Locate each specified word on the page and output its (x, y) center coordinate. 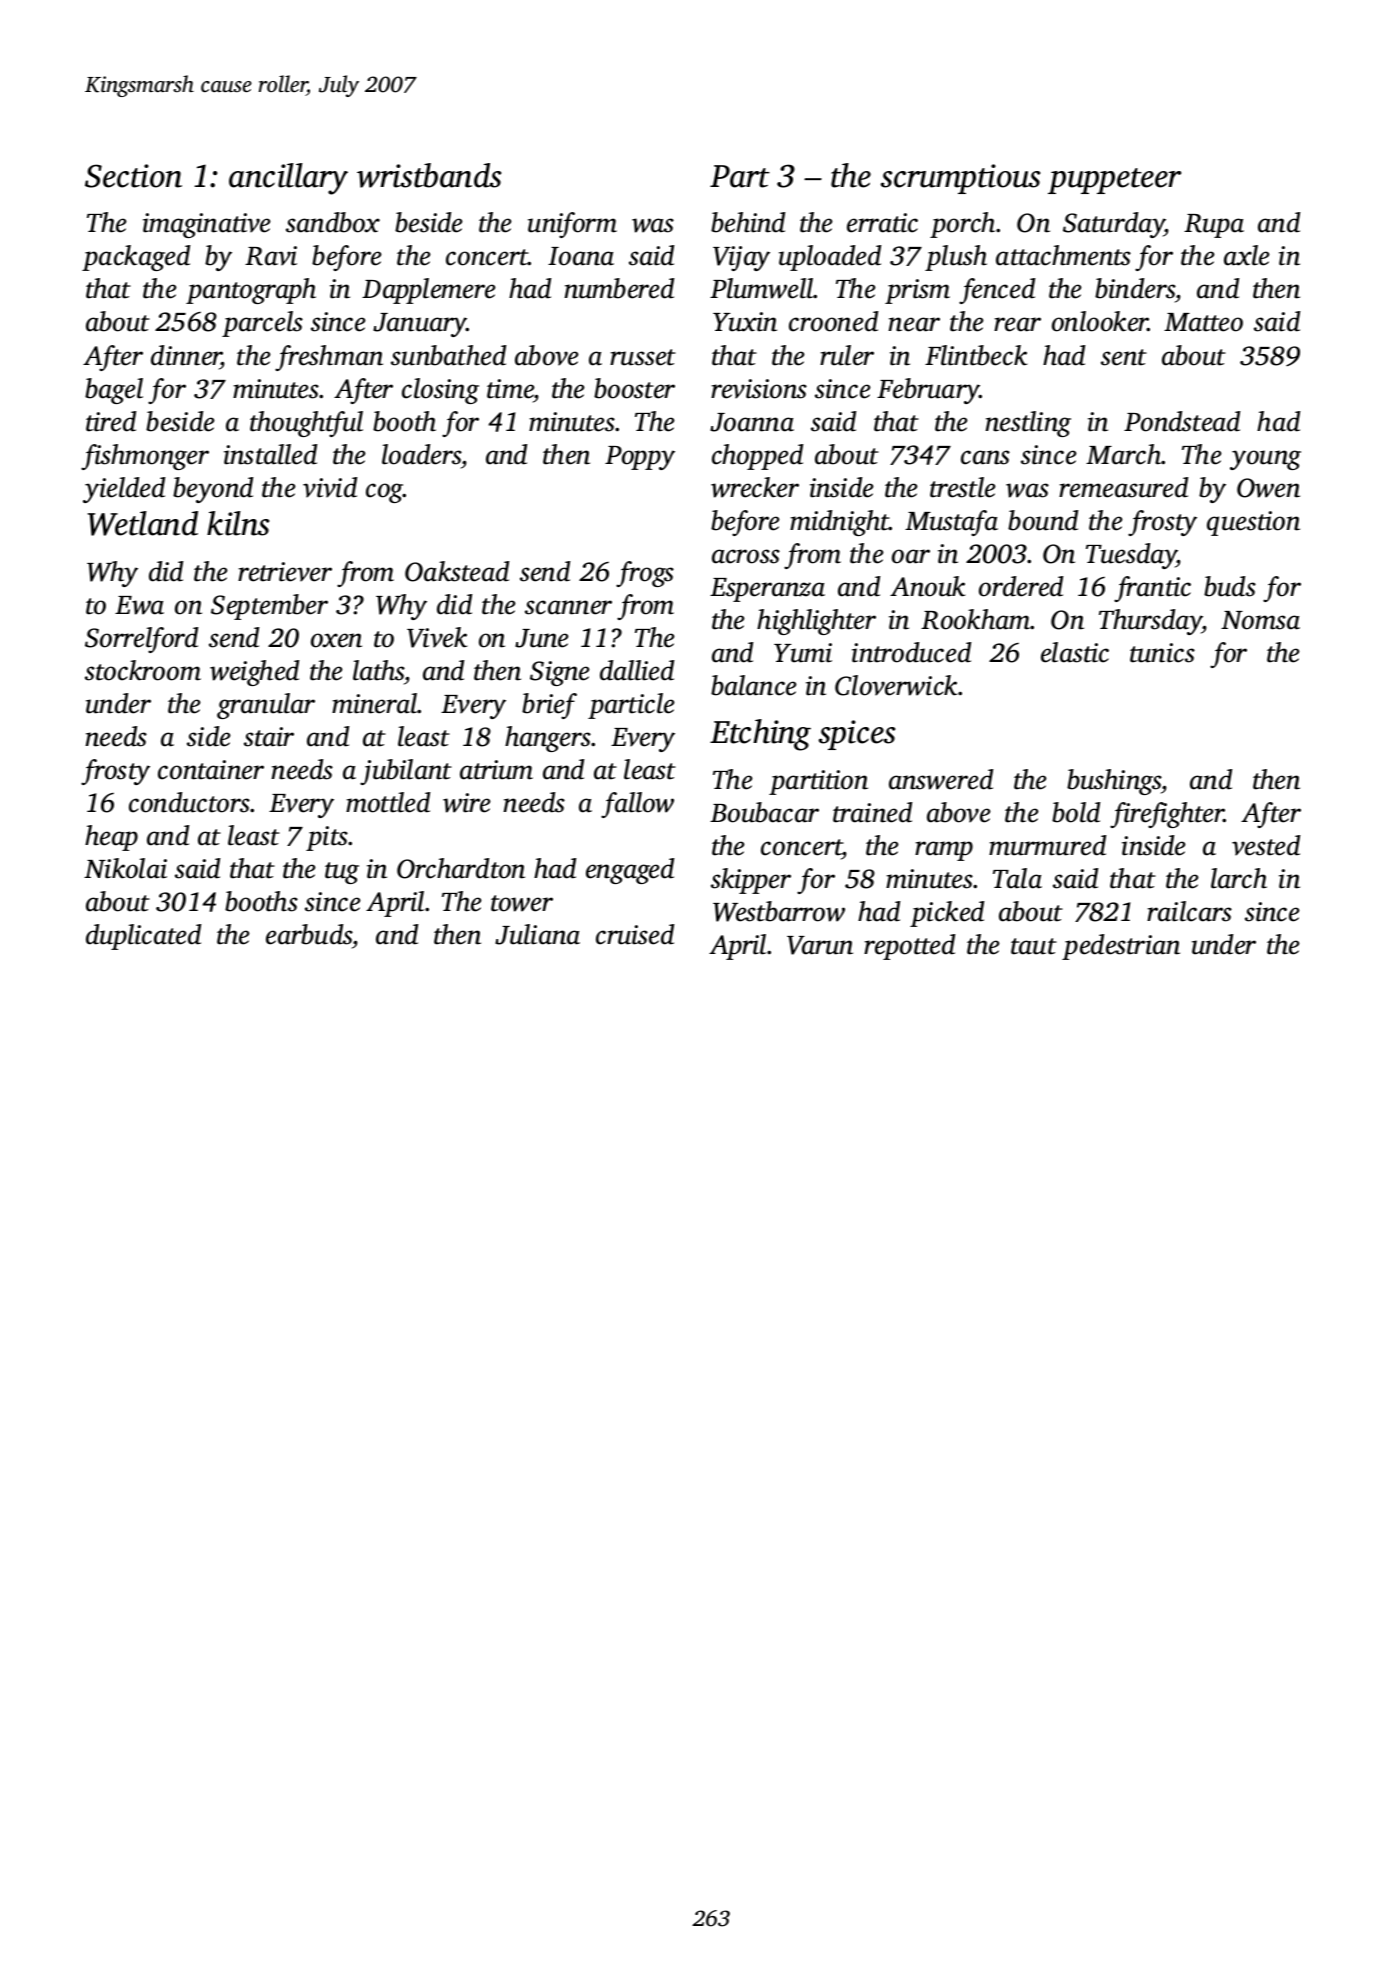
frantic (1152, 589)
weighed (254, 673)
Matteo (1203, 322)
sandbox (333, 222)
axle (1247, 255)
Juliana (537, 934)
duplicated (143, 937)
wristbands (429, 175)
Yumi (803, 653)
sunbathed (448, 355)
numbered (619, 288)
